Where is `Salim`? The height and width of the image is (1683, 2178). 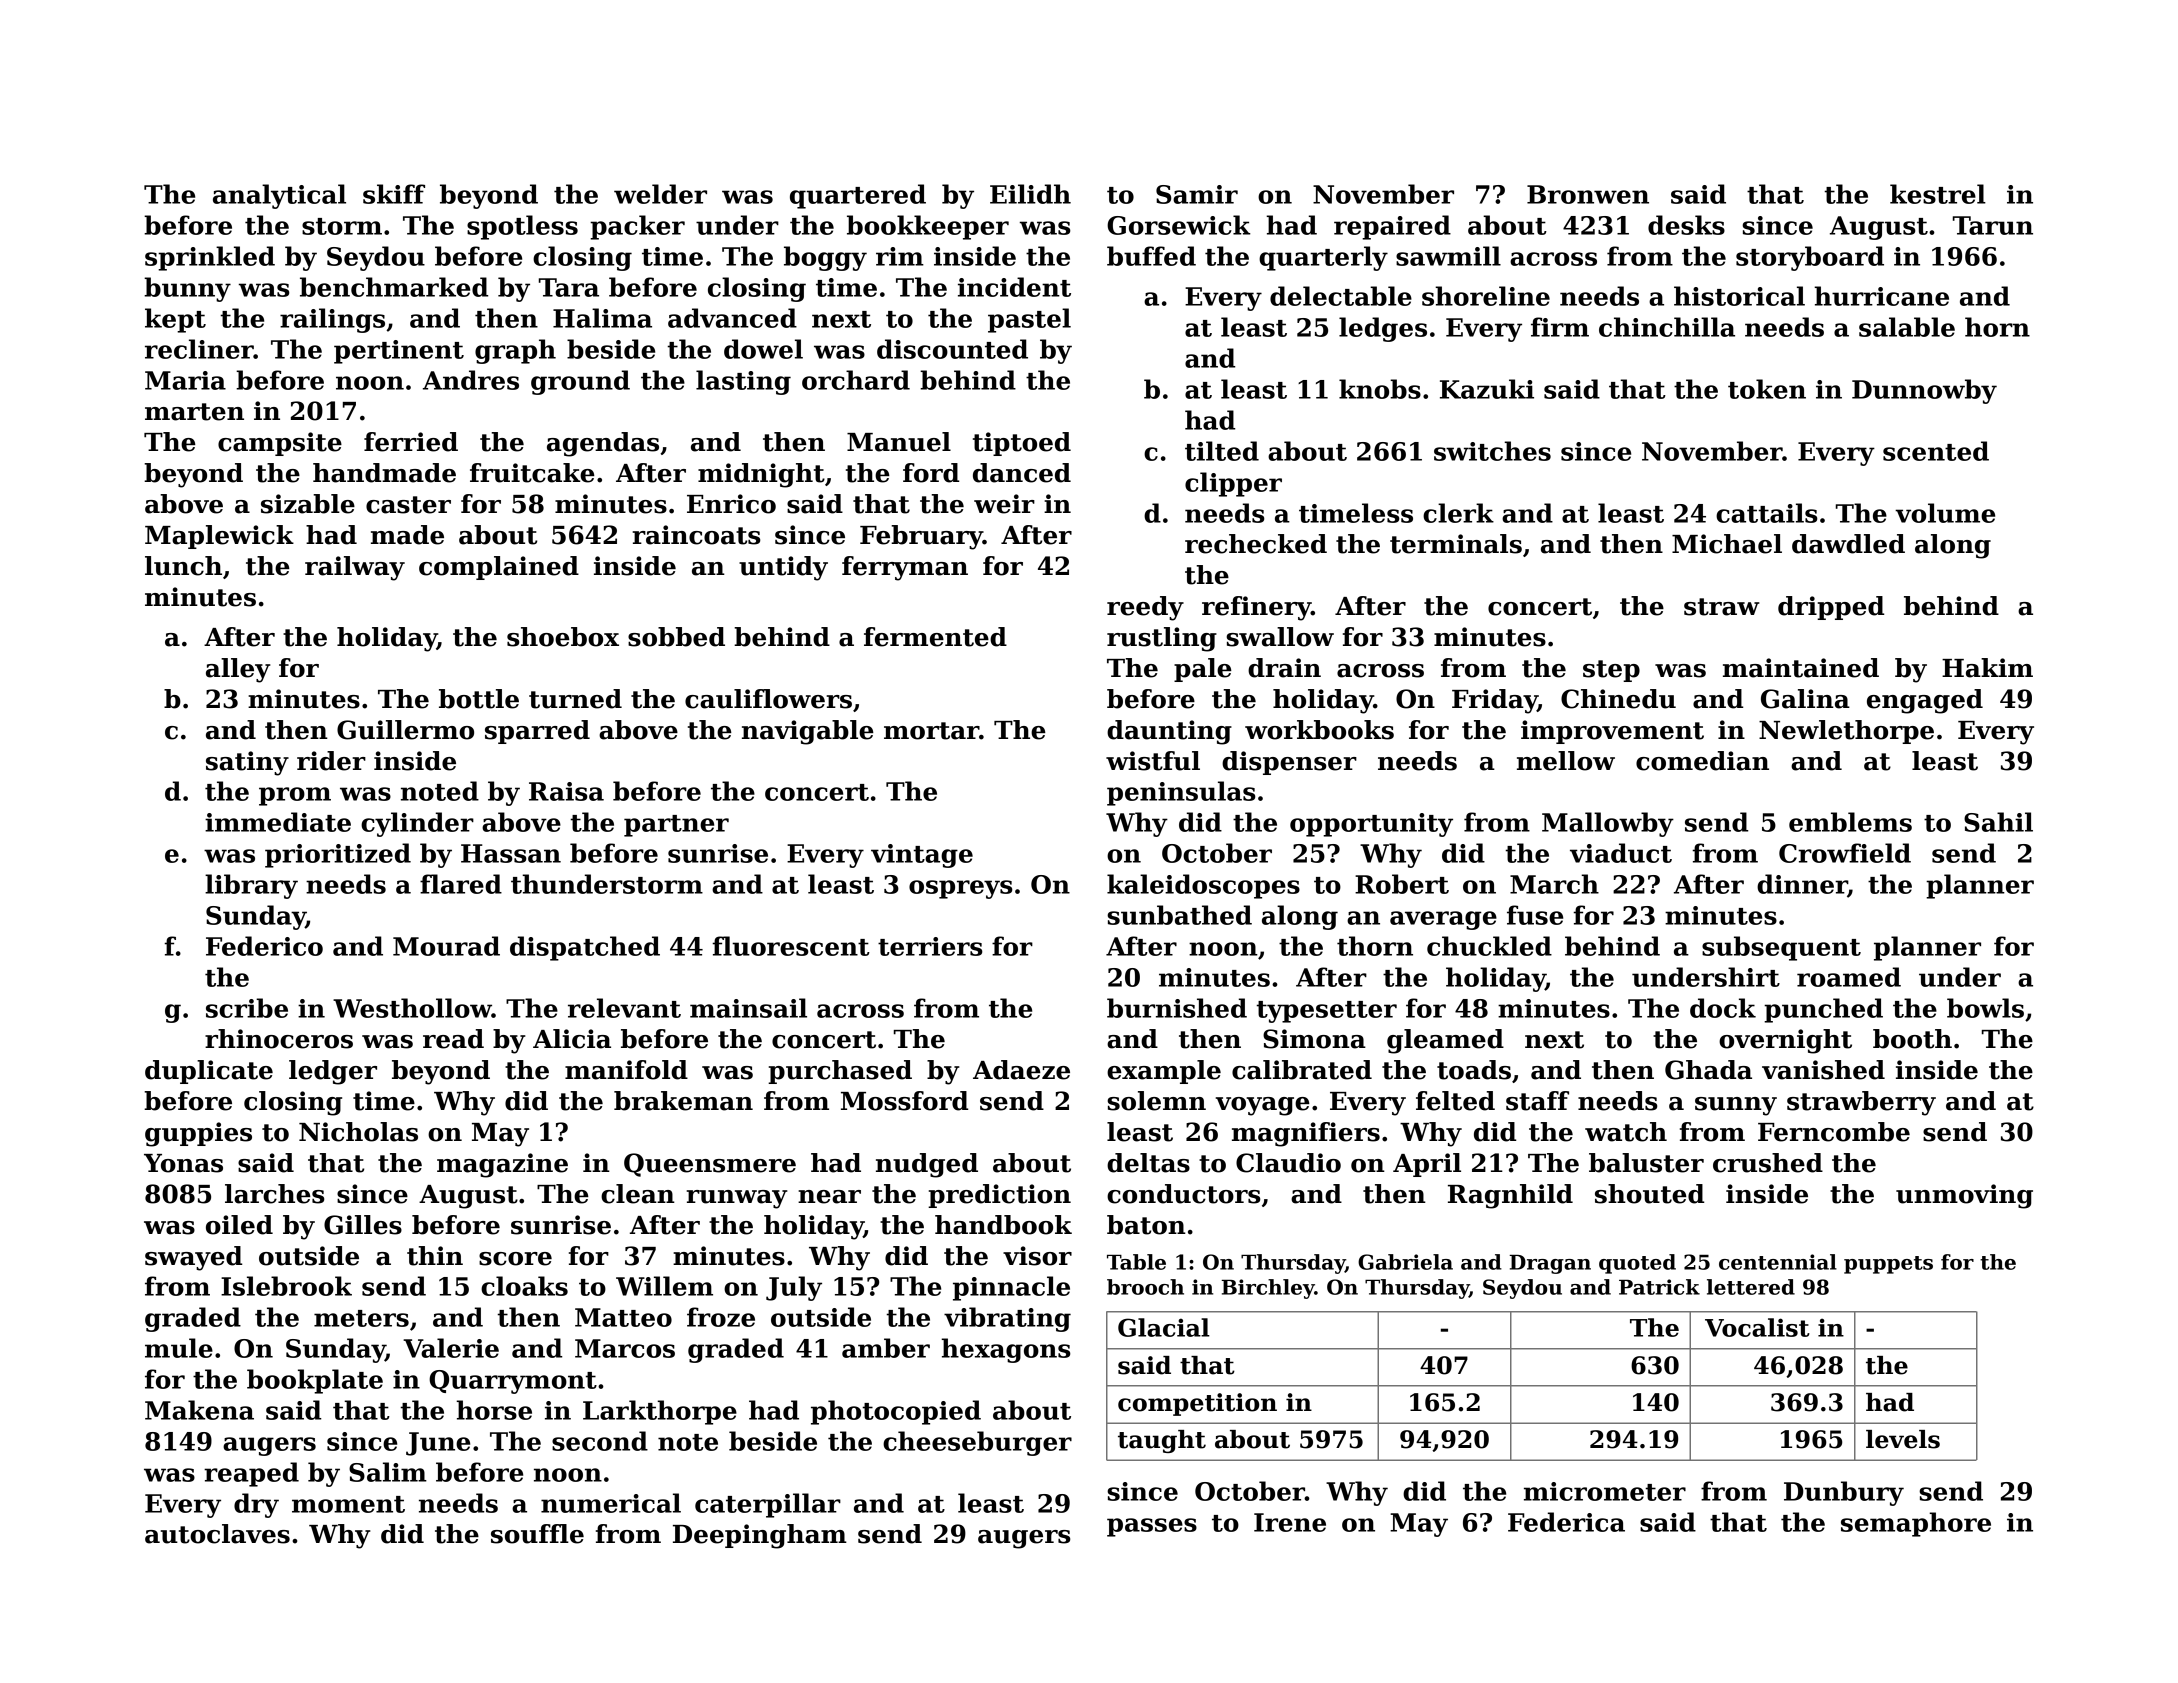 Salim is located at coordinates (388, 1472).
